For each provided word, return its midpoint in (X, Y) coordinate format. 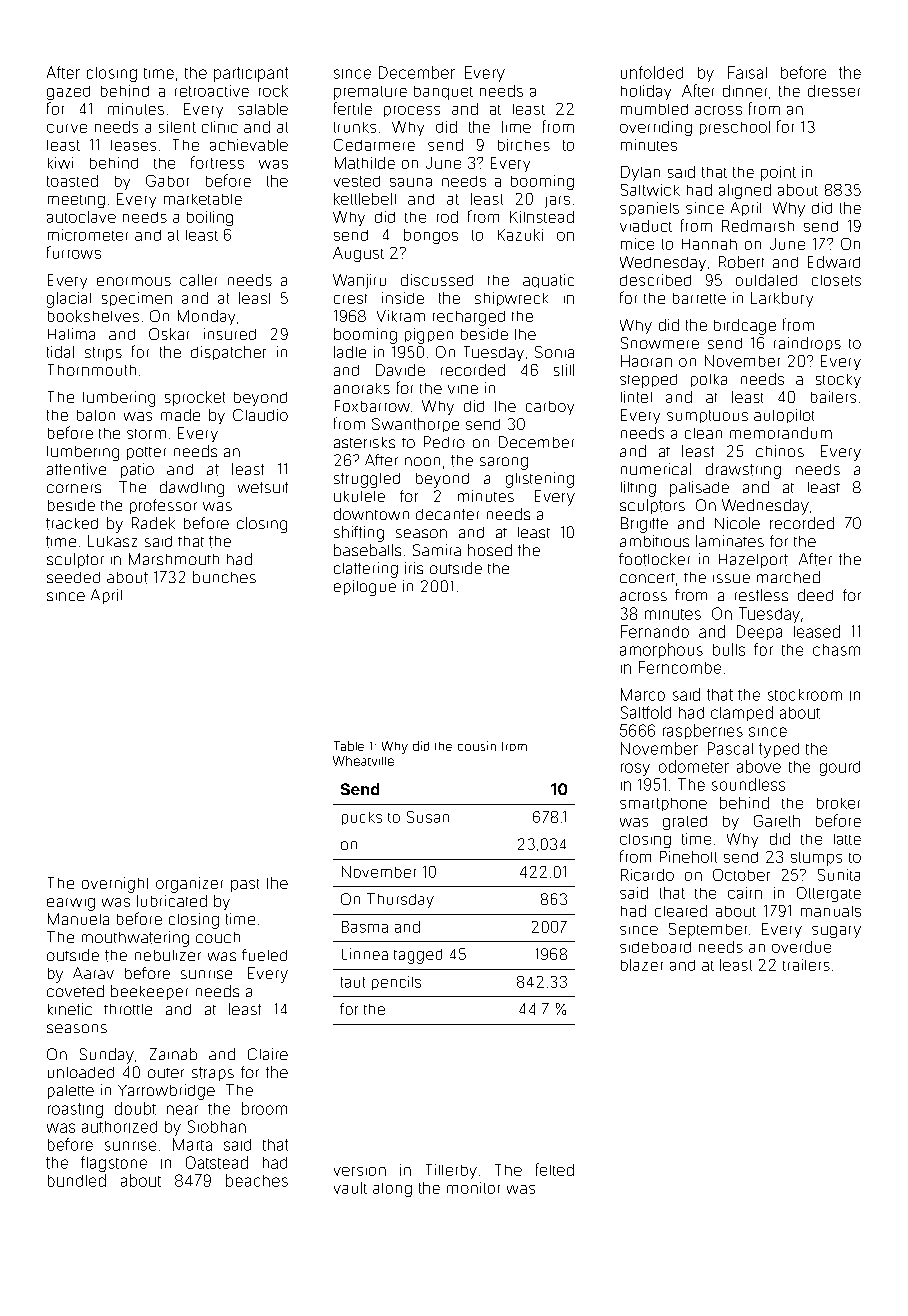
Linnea (365, 954)
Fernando (655, 631)
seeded (73, 577)
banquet (443, 93)
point (778, 173)
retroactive (212, 91)
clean (703, 433)
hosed (490, 550)
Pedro (444, 442)
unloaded (81, 1072)
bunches (224, 577)
